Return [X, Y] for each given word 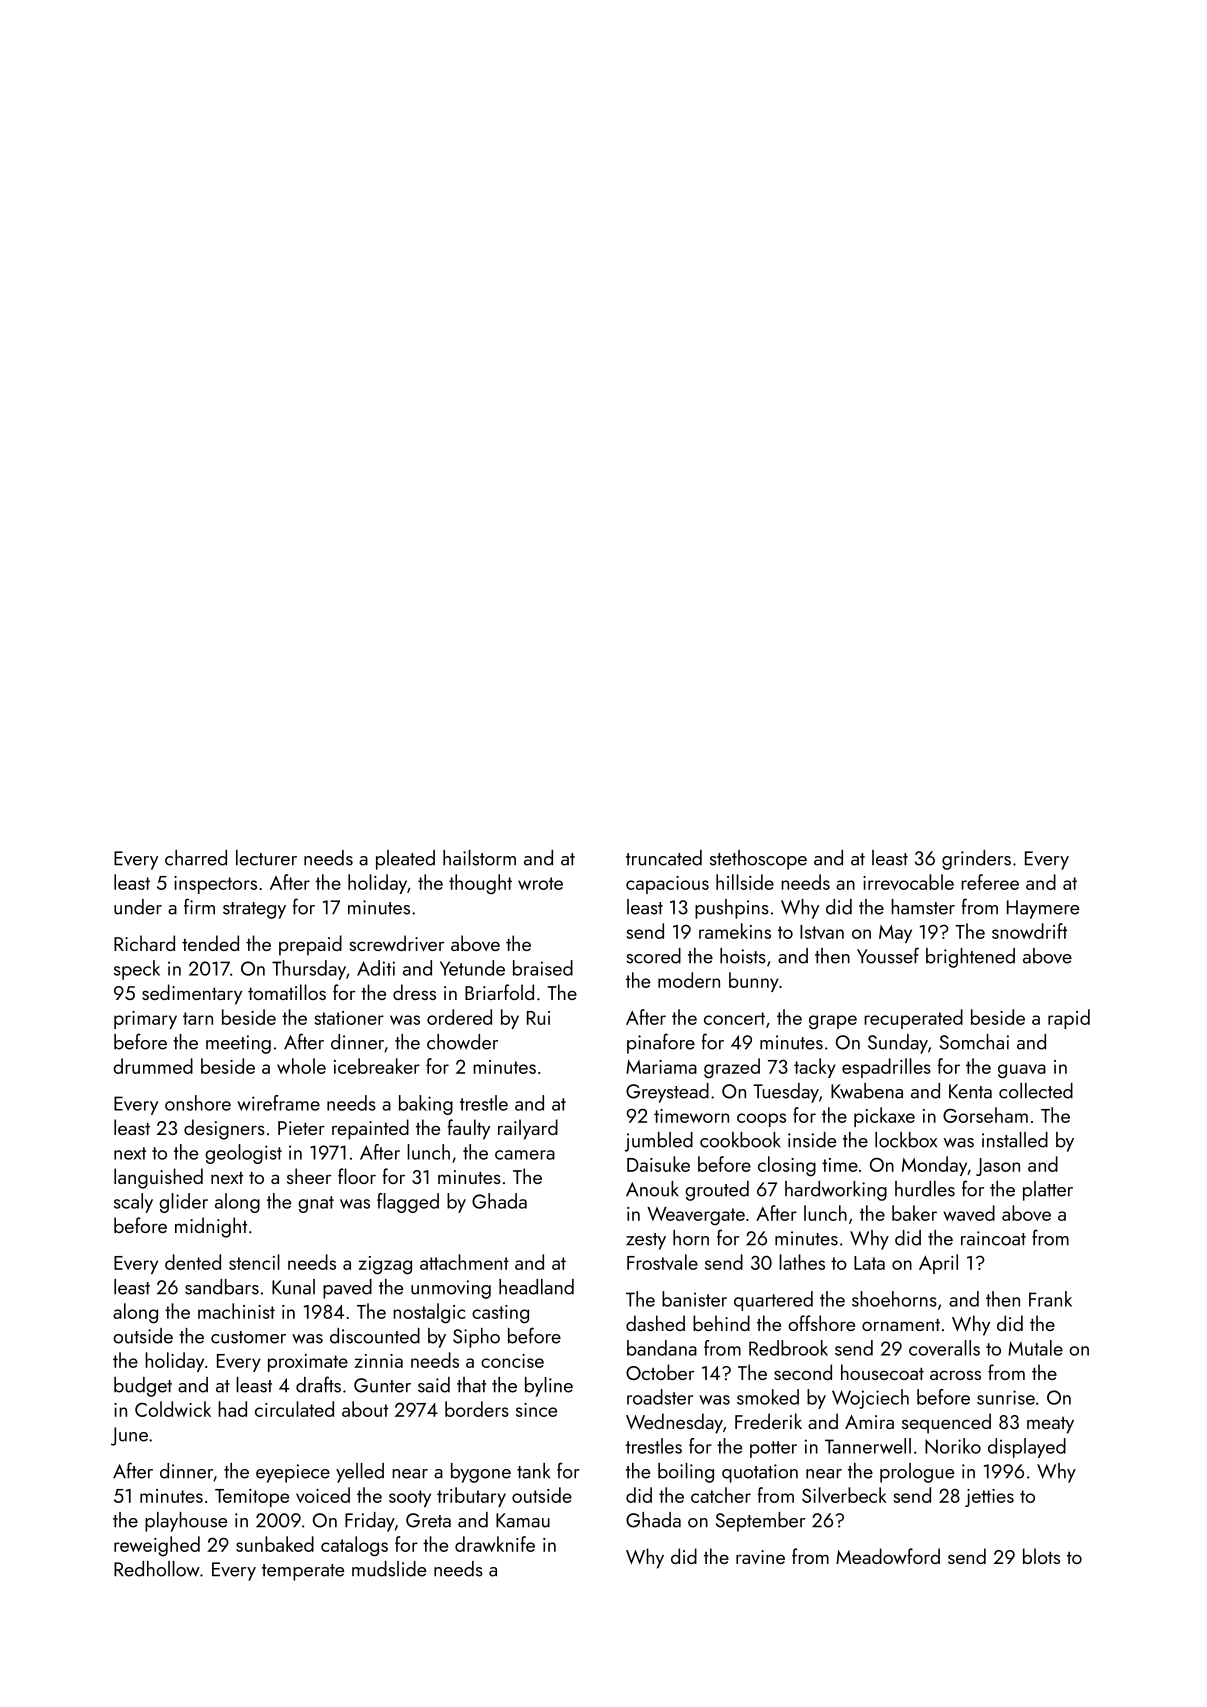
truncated [664, 858]
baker [914, 1213]
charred [196, 858]
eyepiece [293, 1473]
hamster [923, 907]
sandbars [222, 1287]
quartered [773, 1301]
